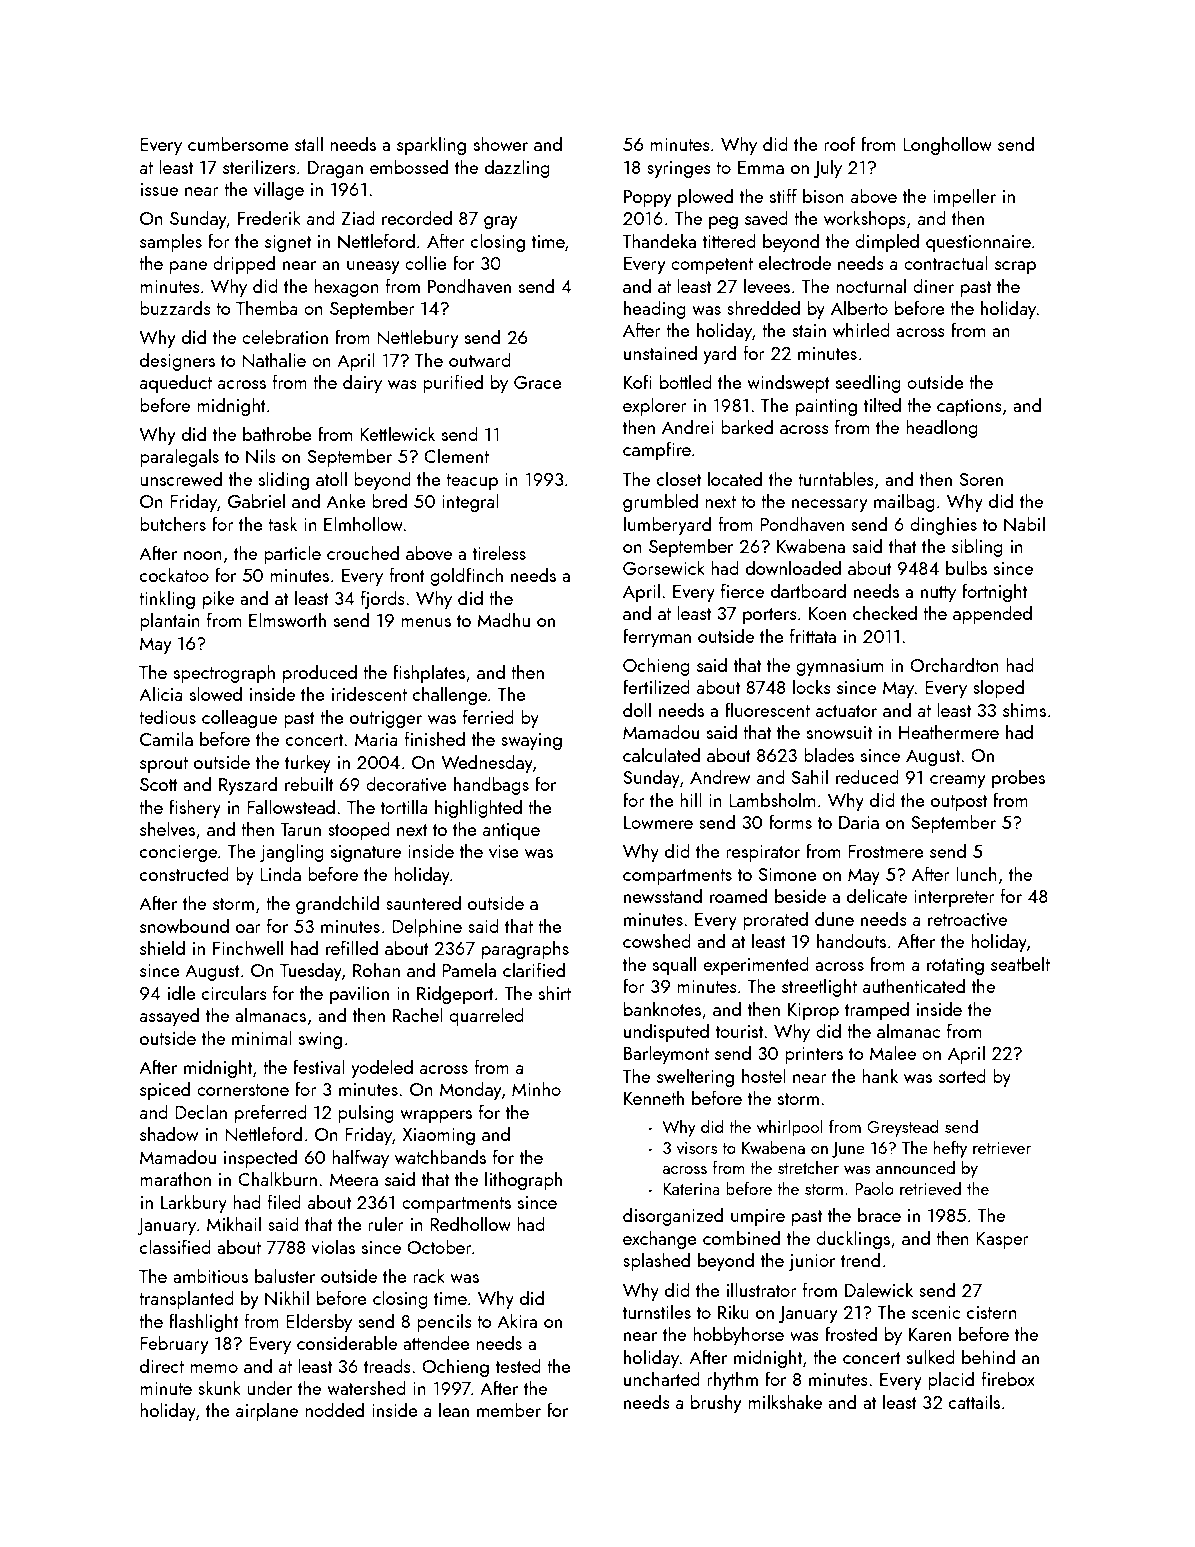 This screenshot has width=1195, height=1547. What do you see at coordinates (964, 197) in the screenshot?
I see `impeller` at bounding box center [964, 197].
